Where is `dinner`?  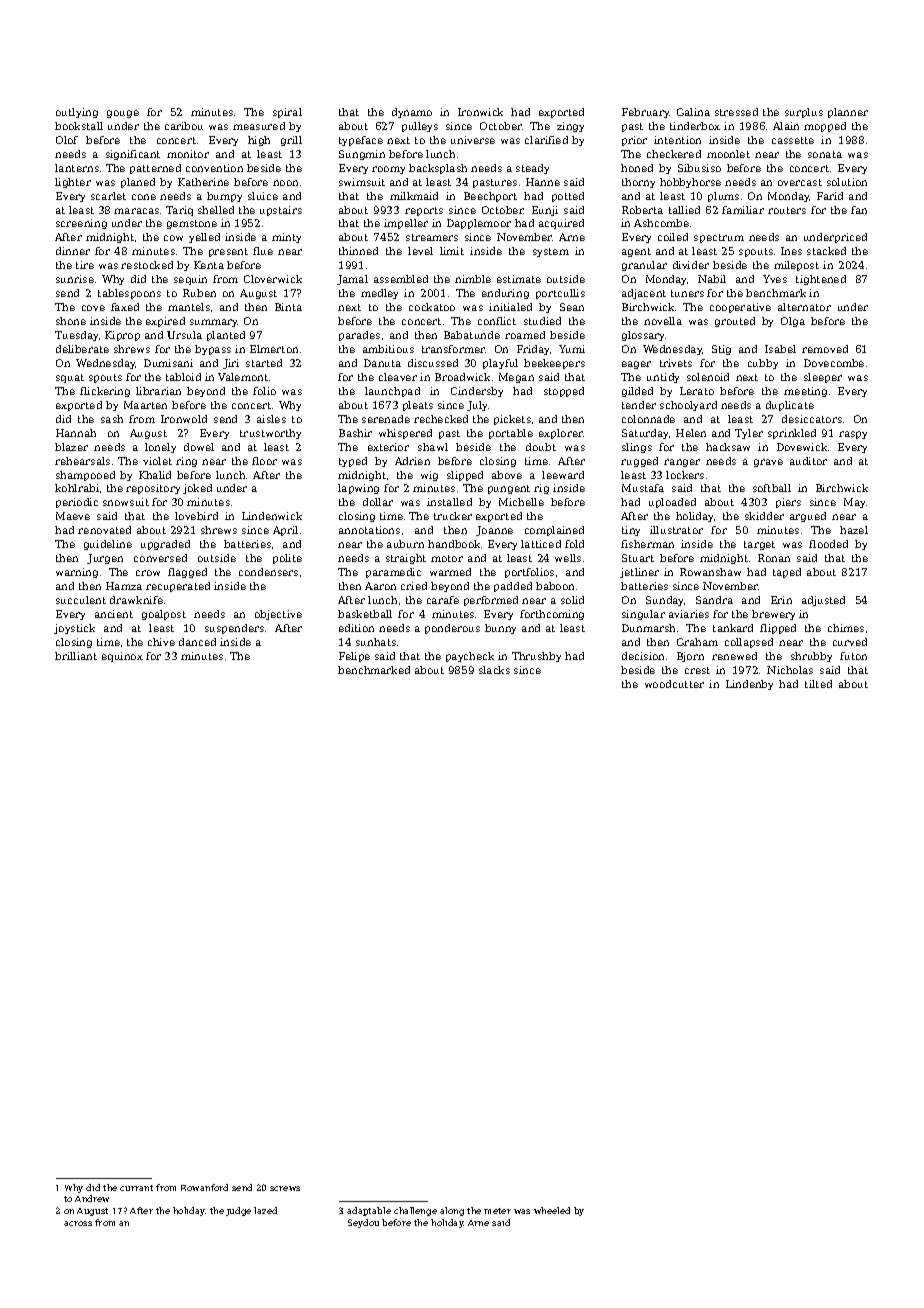 dinner is located at coordinates (73, 251).
